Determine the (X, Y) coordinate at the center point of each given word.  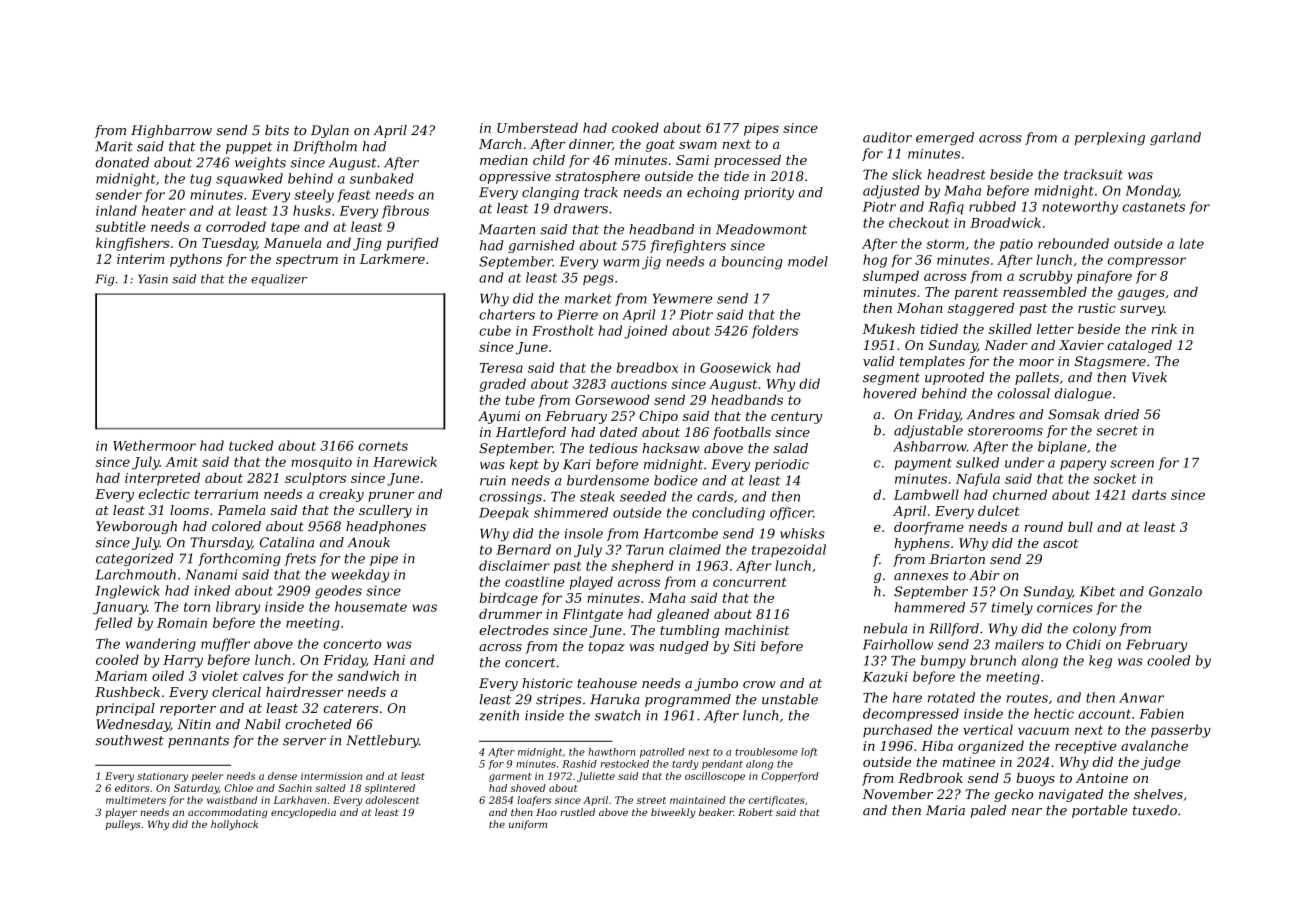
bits (277, 130)
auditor (887, 137)
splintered (390, 789)
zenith (499, 715)
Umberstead (537, 127)
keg (1100, 662)
